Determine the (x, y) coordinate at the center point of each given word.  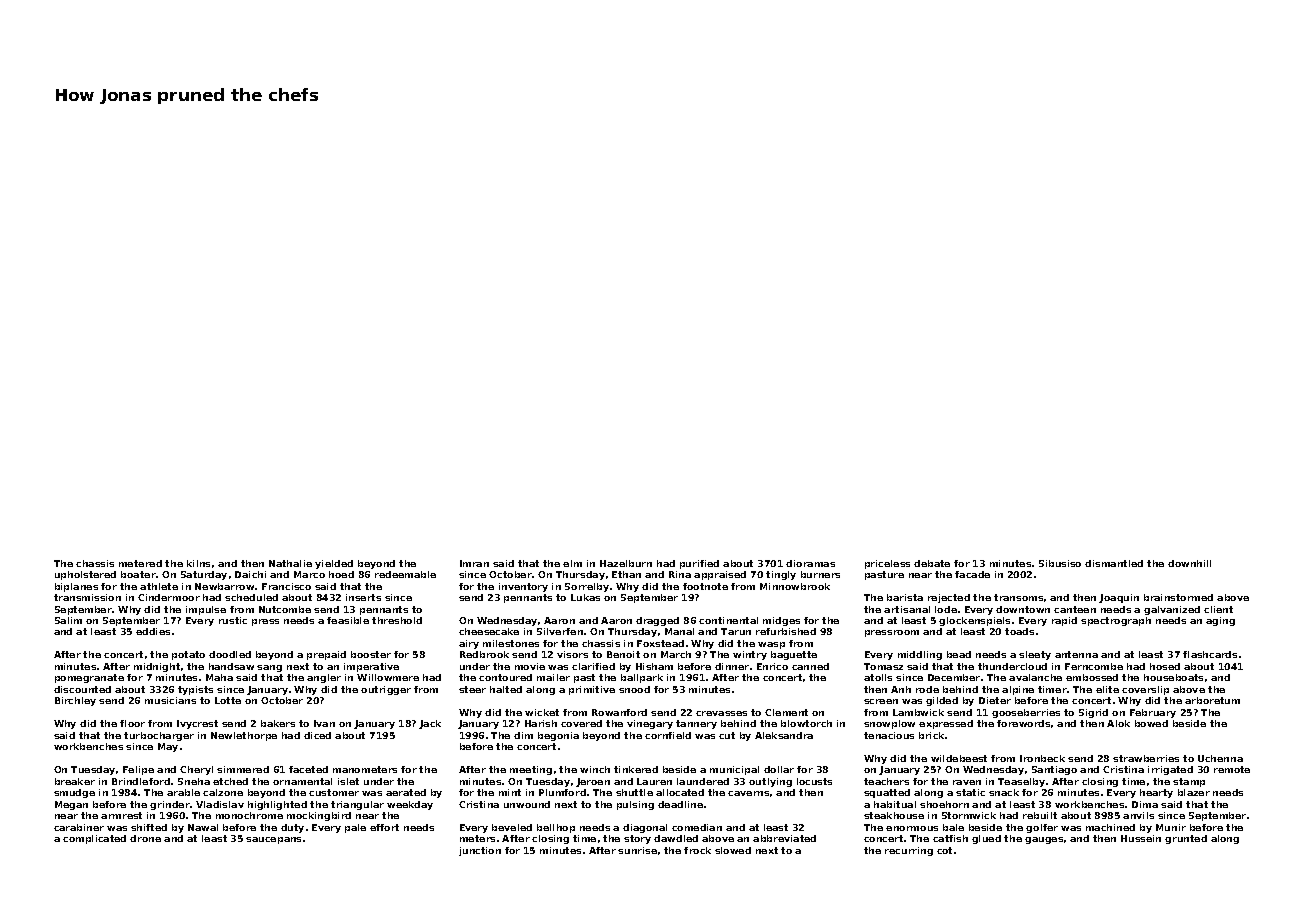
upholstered (85, 575)
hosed (1165, 666)
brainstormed (1178, 597)
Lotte (228, 700)
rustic (233, 620)
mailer (553, 677)
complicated (94, 839)
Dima (1145, 804)
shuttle (634, 792)
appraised (720, 575)
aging (1220, 621)
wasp (771, 645)
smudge (74, 793)
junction (480, 851)
